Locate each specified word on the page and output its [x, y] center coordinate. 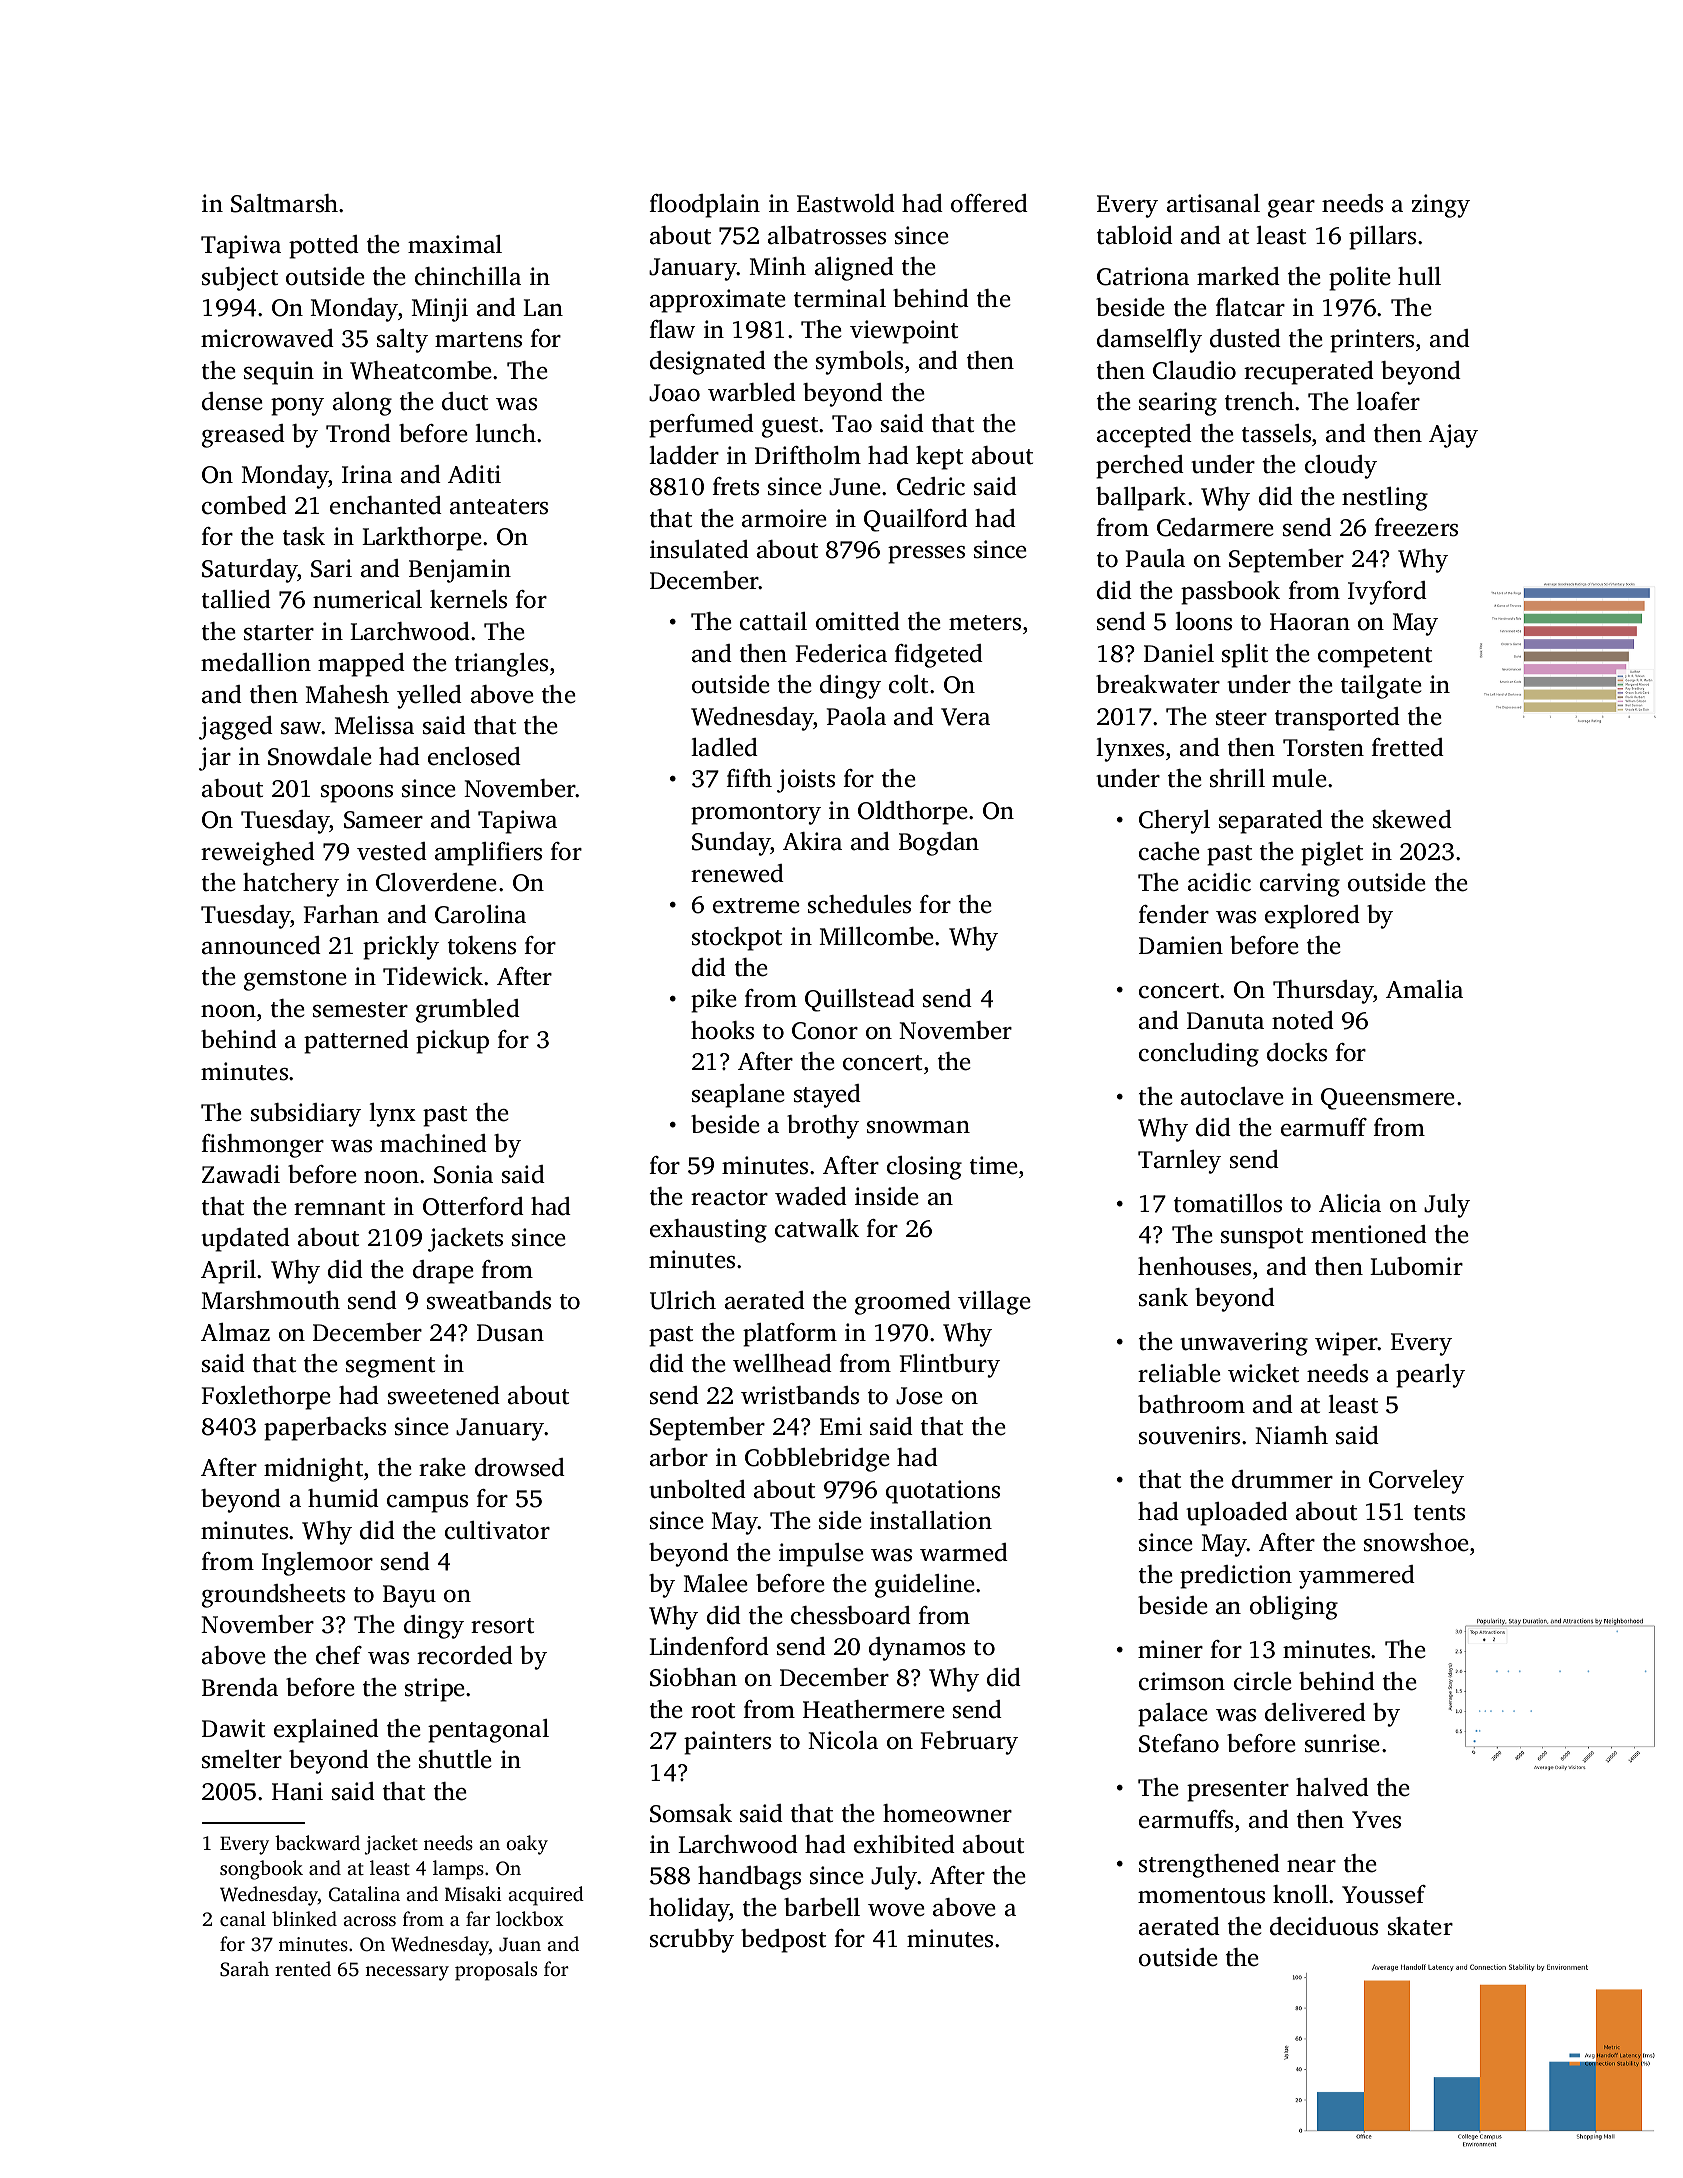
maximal [455, 244]
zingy [1441, 206]
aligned [854, 269]
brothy [823, 1127]
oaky [527, 1845]
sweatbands [489, 1300]
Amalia [1424, 989]
